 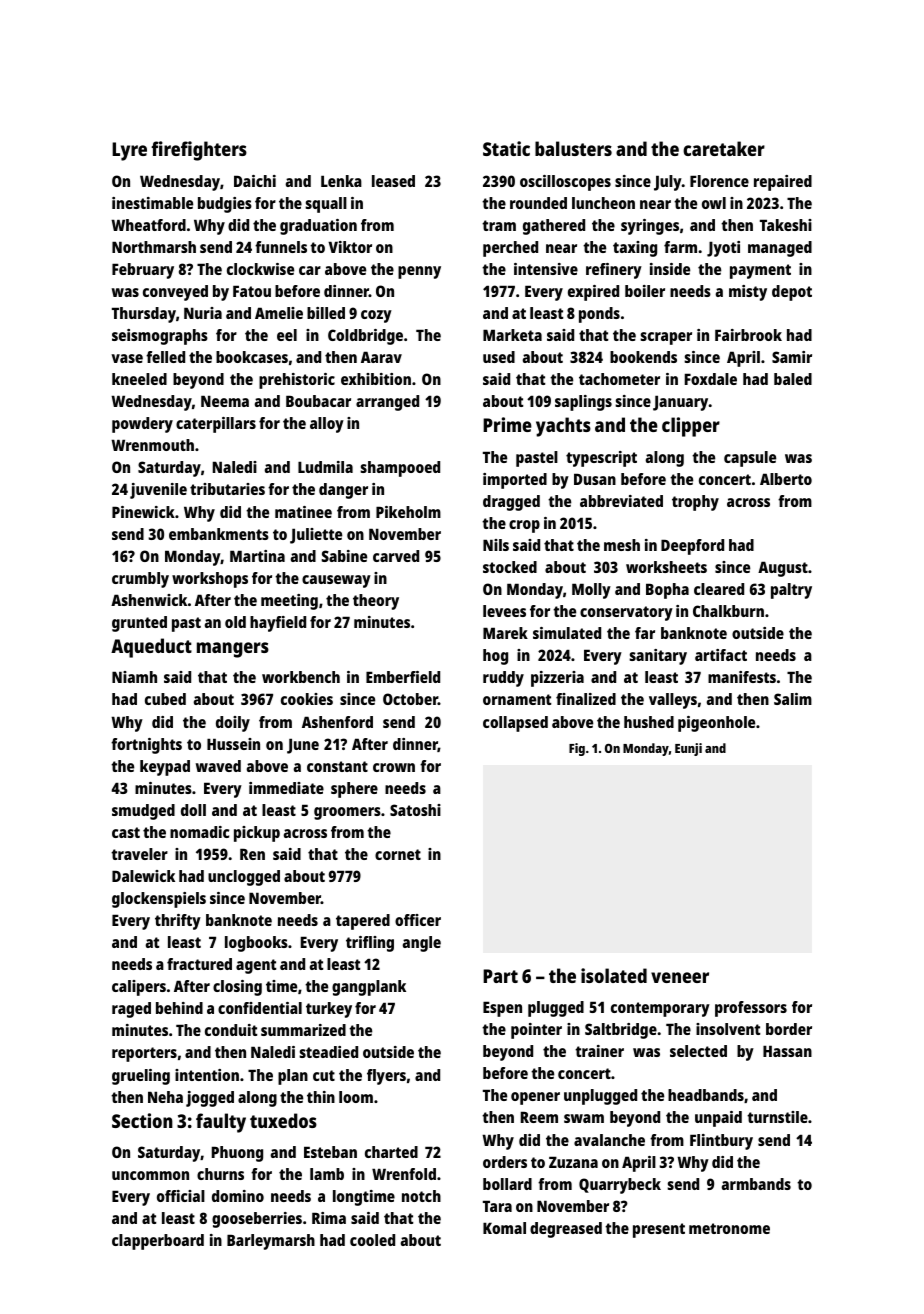 What do you see at coordinates (158, 1242) in the screenshot?
I see `clapperboard` at bounding box center [158, 1242].
